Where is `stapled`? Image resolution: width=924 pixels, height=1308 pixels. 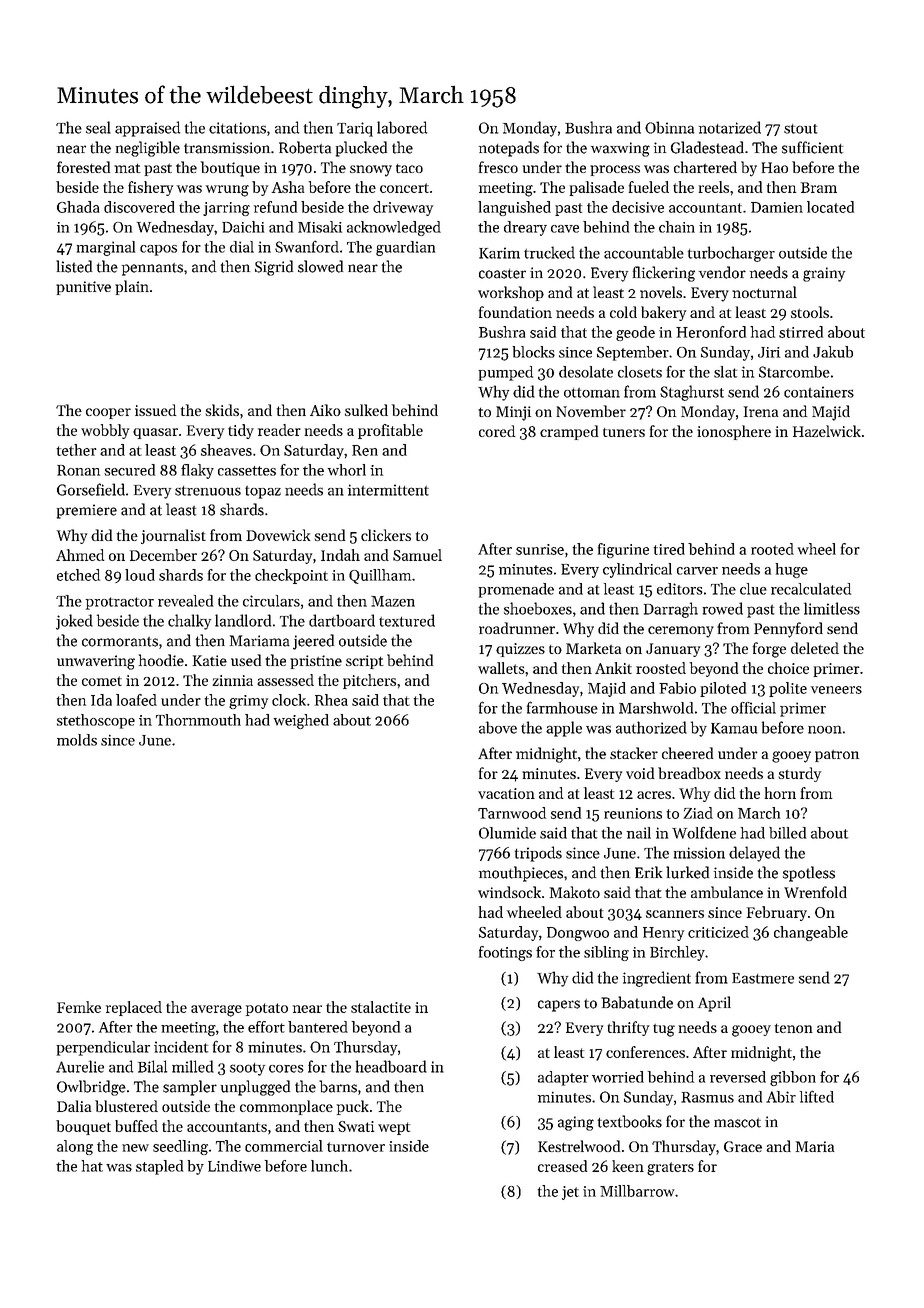 stapled is located at coordinates (159, 1167).
